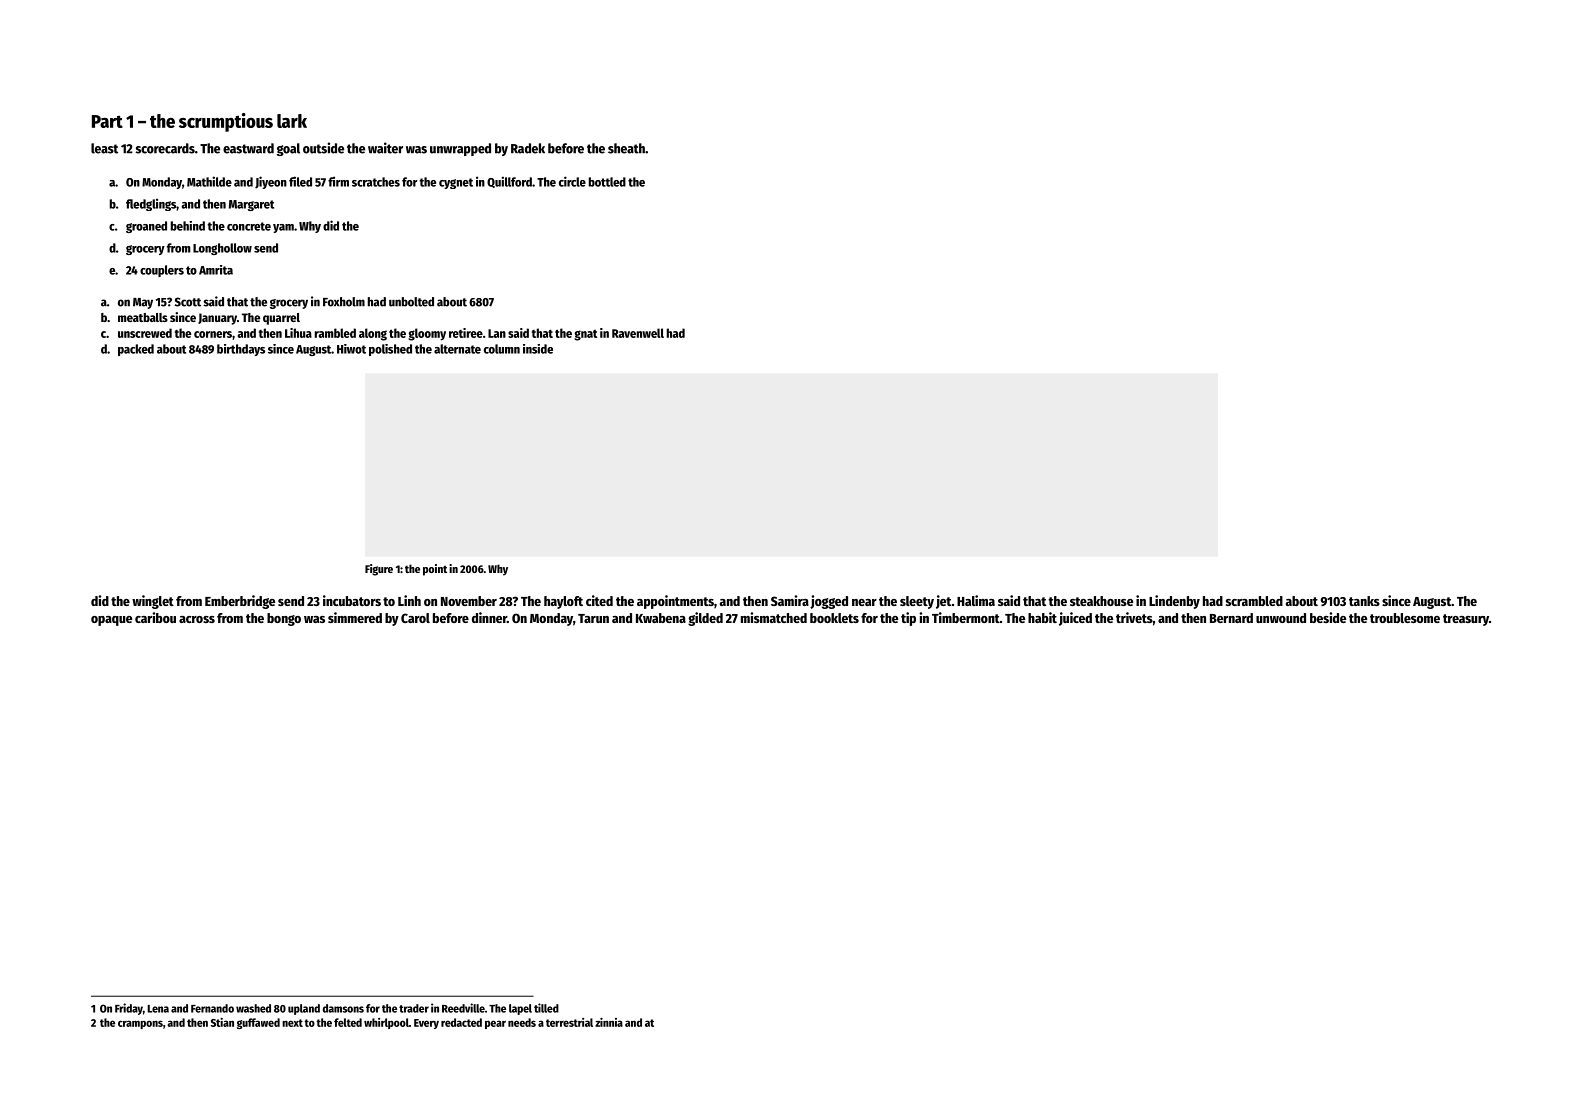  Describe the element at coordinates (415, 618) in the page. I see `Carol` at that location.
